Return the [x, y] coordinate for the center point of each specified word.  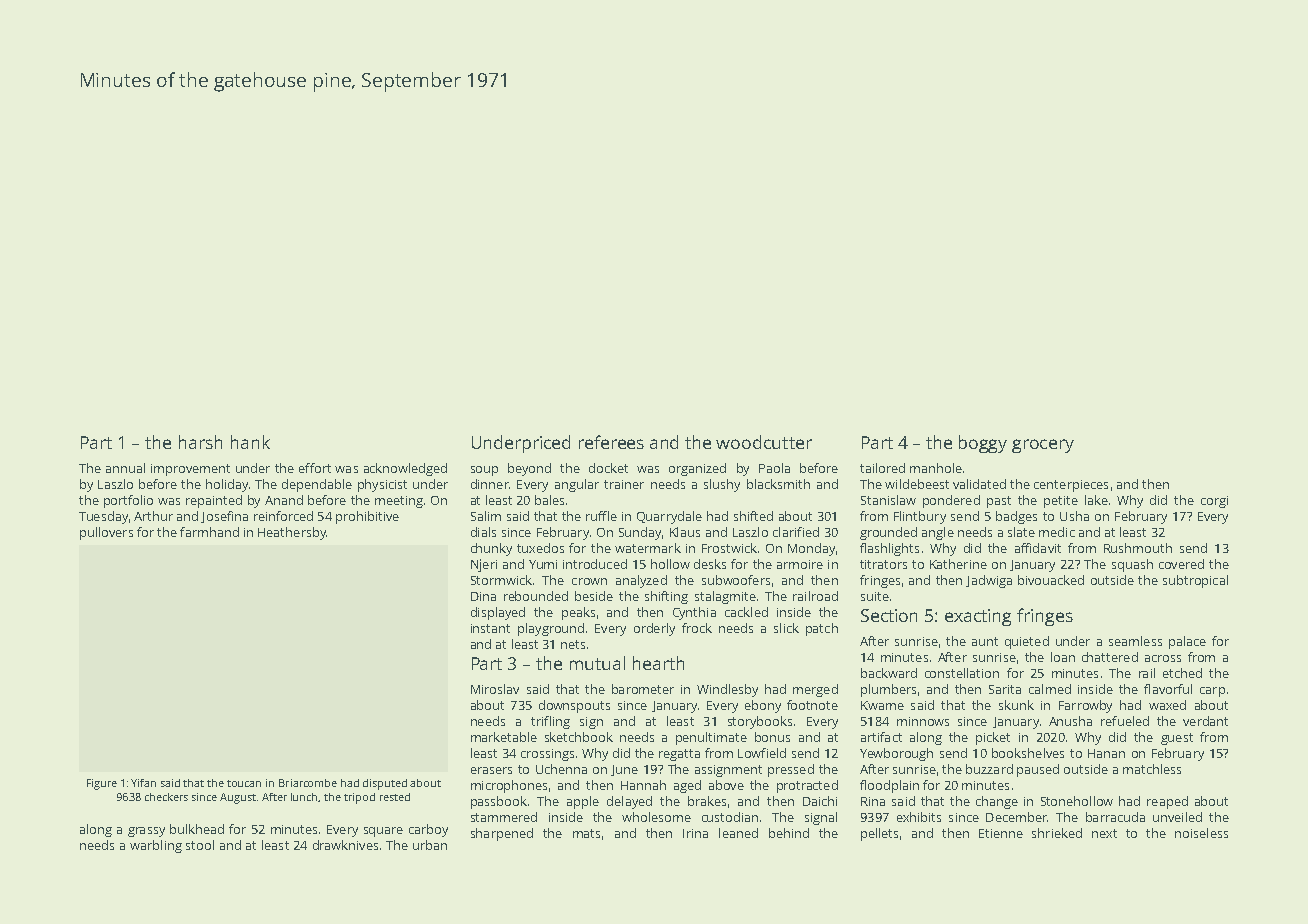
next [1104, 833]
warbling [156, 846]
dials [483, 532]
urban [430, 845]
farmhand [209, 532]
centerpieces [1071, 486]
